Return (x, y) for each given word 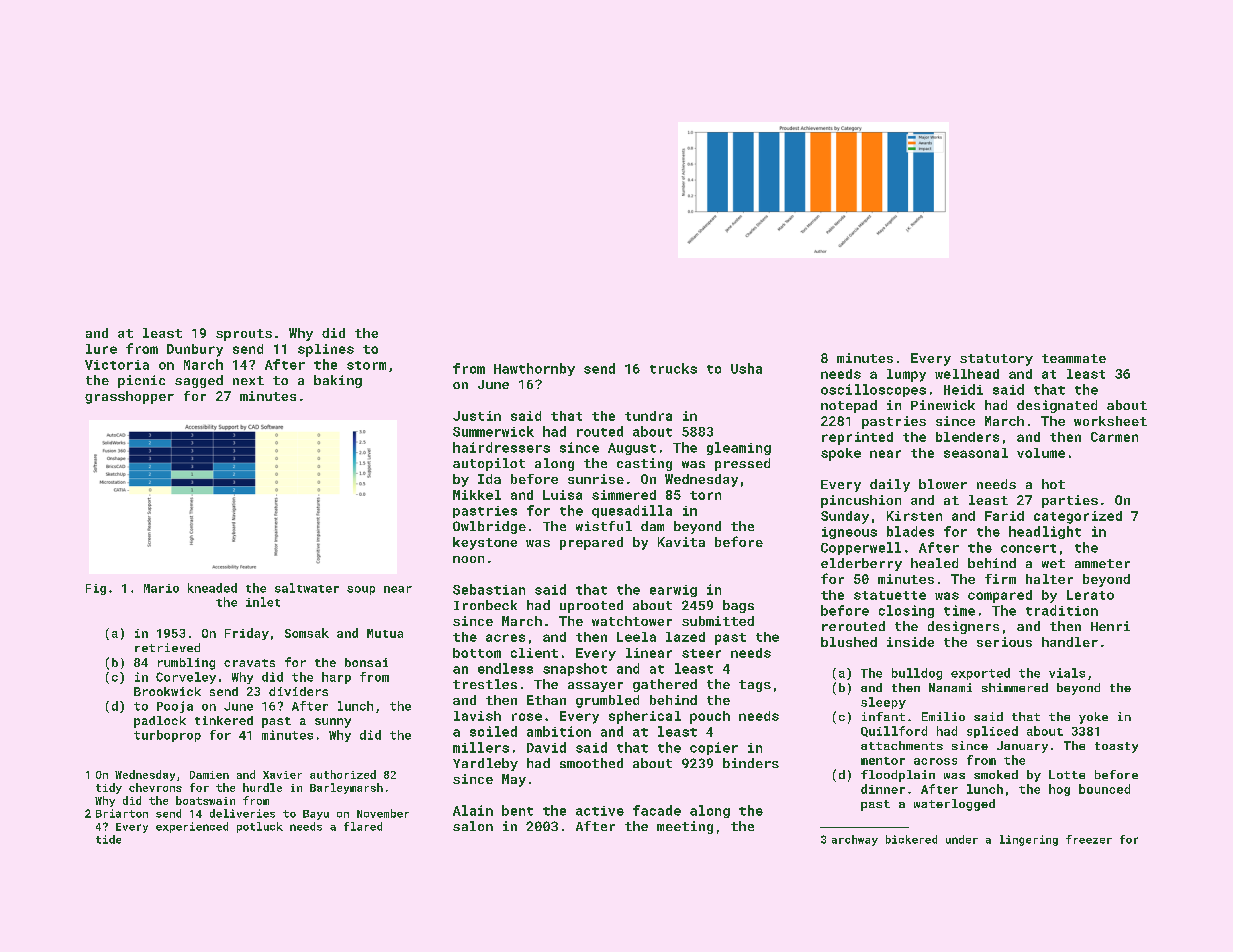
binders (751, 763)
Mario (161, 588)
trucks (673, 368)
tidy (109, 788)
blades (910, 531)
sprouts (244, 335)
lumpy (906, 375)
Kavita (681, 542)
